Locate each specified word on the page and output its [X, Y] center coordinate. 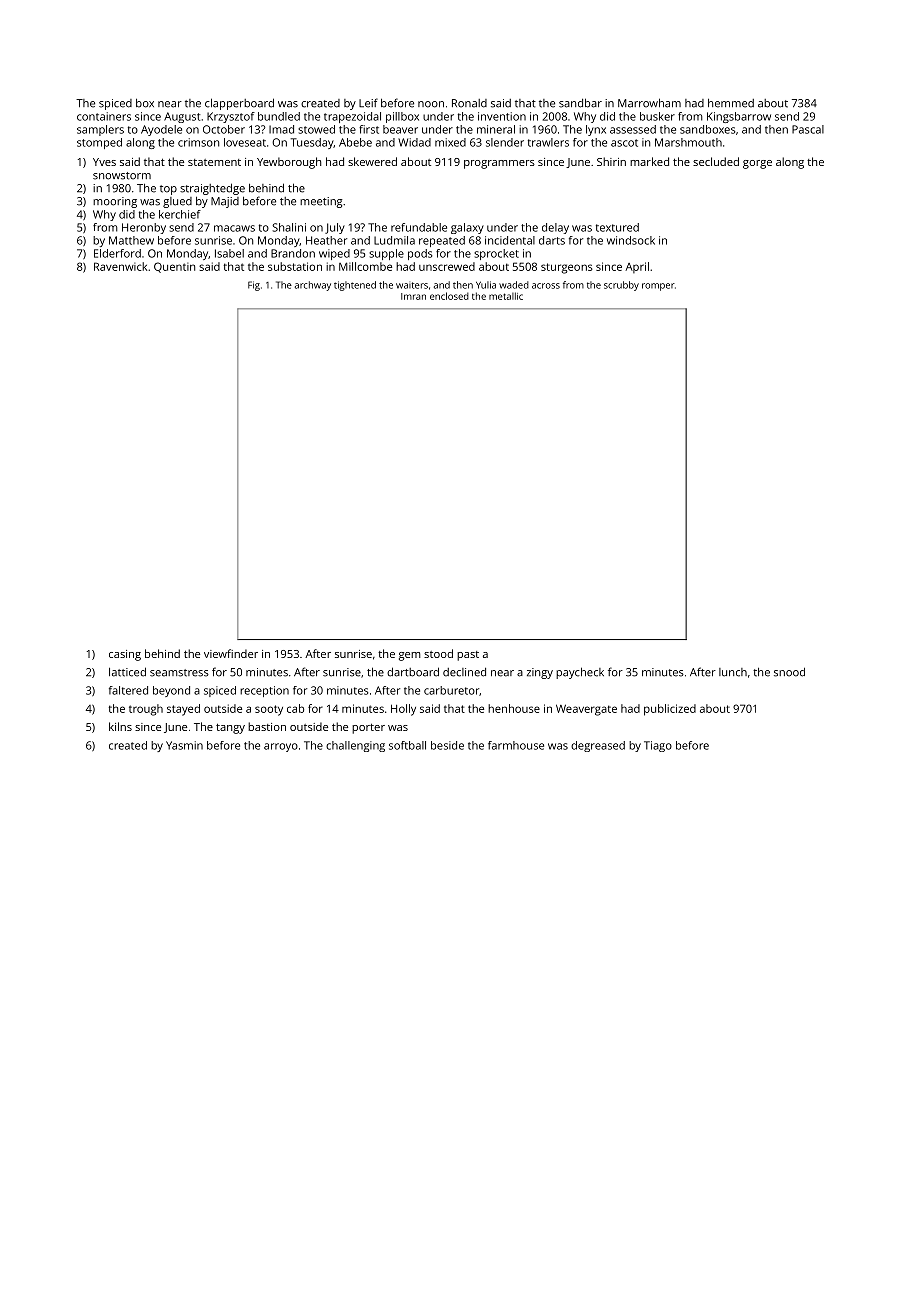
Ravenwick [120, 266]
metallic [506, 296]
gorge [757, 164]
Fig [254, 286]
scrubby [621, 286]
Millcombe [365, 266]
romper [658, 287]
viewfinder [231, 653]
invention [502, 116]
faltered [128, 690]
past [468, 656]
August [182, 117]
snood [789, 672]
